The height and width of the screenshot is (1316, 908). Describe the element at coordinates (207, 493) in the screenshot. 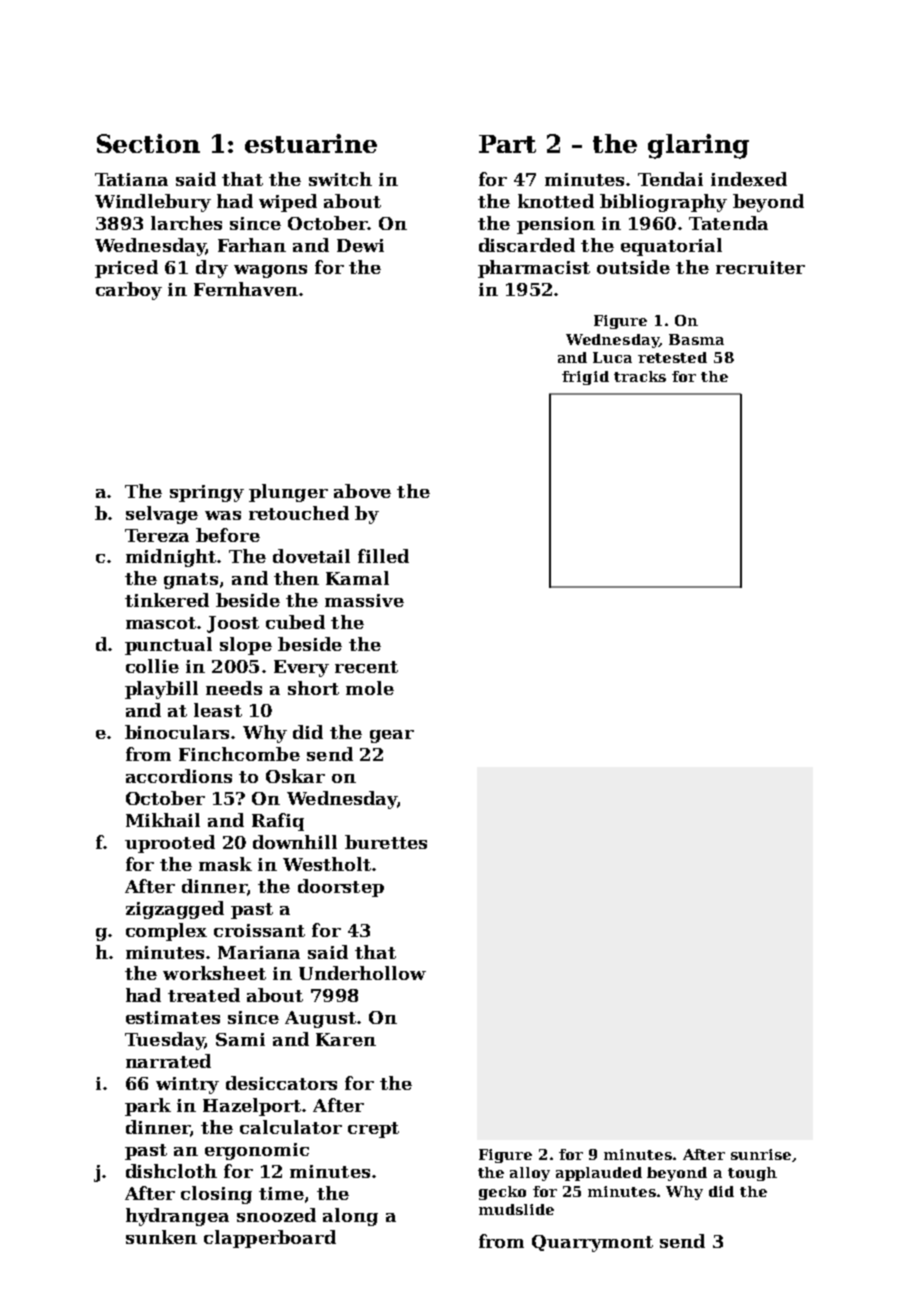

I see `springy` at that location.
